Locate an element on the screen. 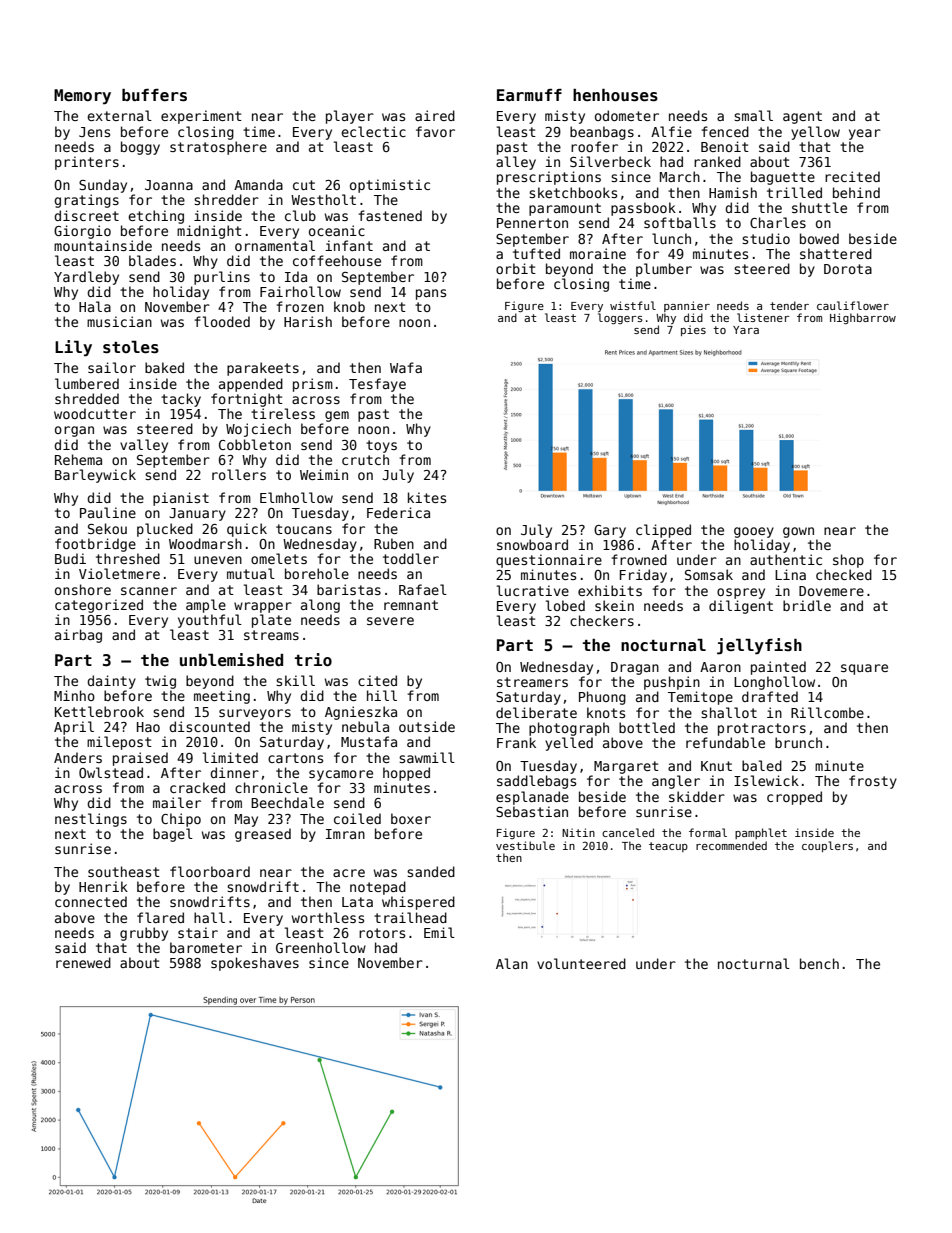 This screenshot has height=1233, width=952. discounted is located at coordinates (209, 726).
